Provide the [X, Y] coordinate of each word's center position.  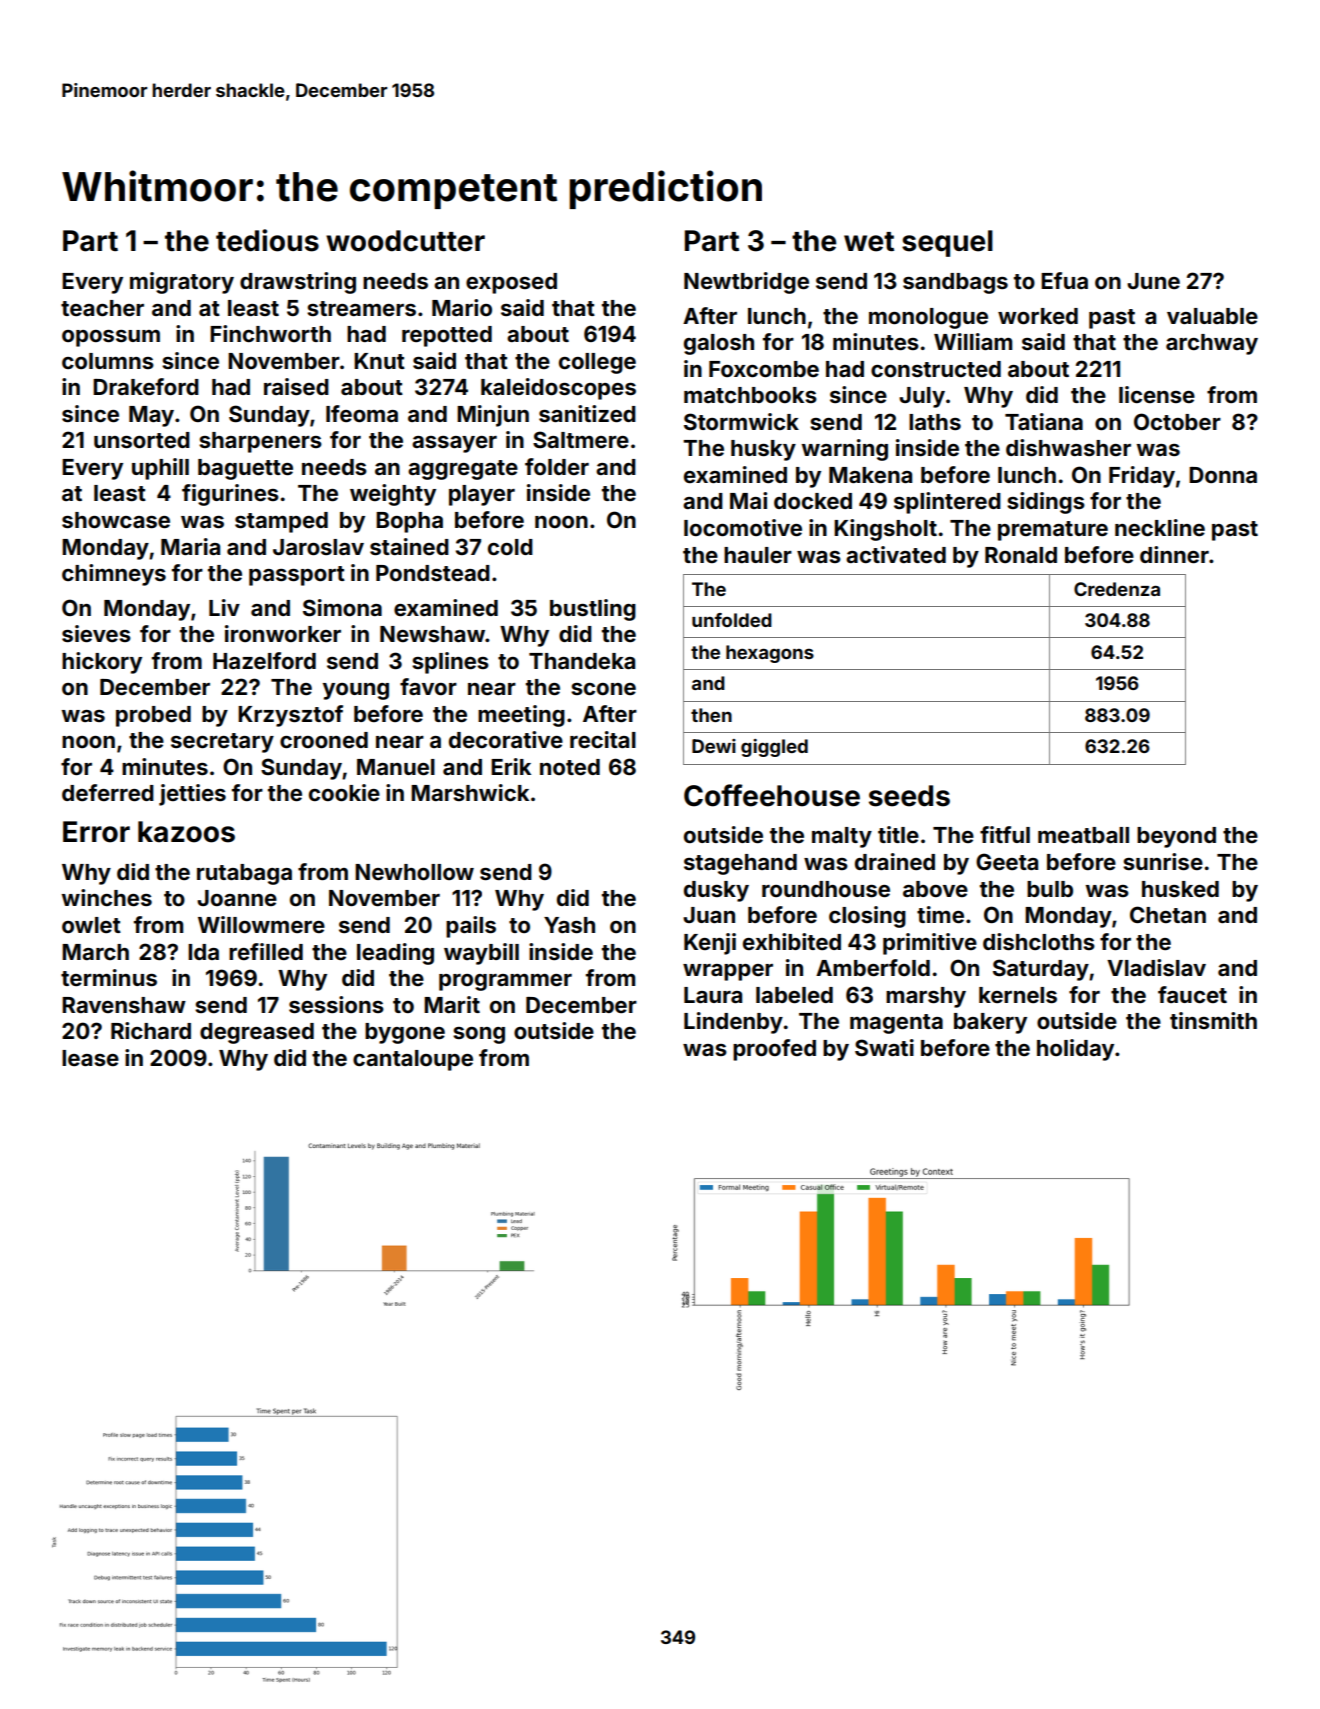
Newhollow [414, 872]
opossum [111, 338]
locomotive [743, 528]
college [597, 363]
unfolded [732, 620]
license [1157, 394]
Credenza [1117, 589]
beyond [1176, 837]
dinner [1174, 555]
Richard [151, 1030]
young [356, 691]
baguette [245, 469]
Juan [709, 915]
